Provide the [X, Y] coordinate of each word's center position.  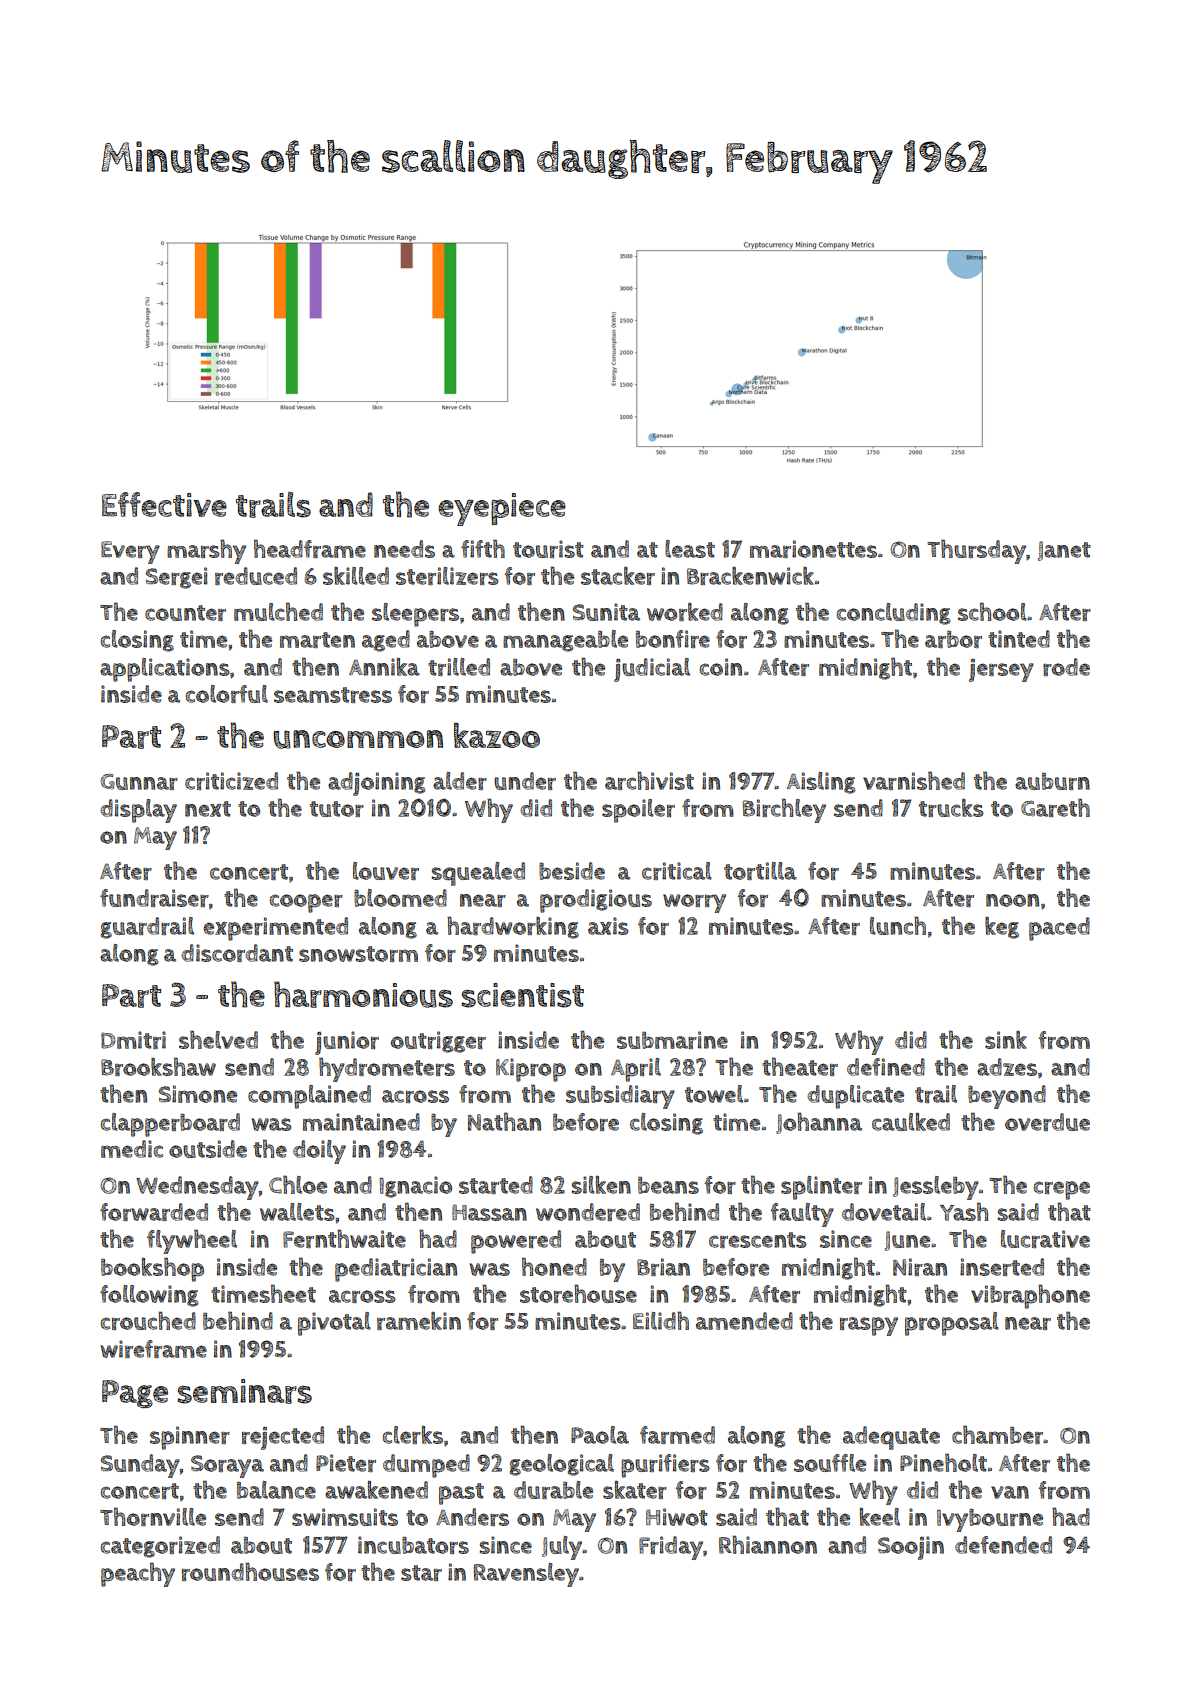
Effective [164, 504]
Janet [1064, 551]
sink [1006, 1040]
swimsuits [345, 1517]
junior [347, 1043]
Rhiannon [768, 1544]
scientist [523, 995]
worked [685, 612]
